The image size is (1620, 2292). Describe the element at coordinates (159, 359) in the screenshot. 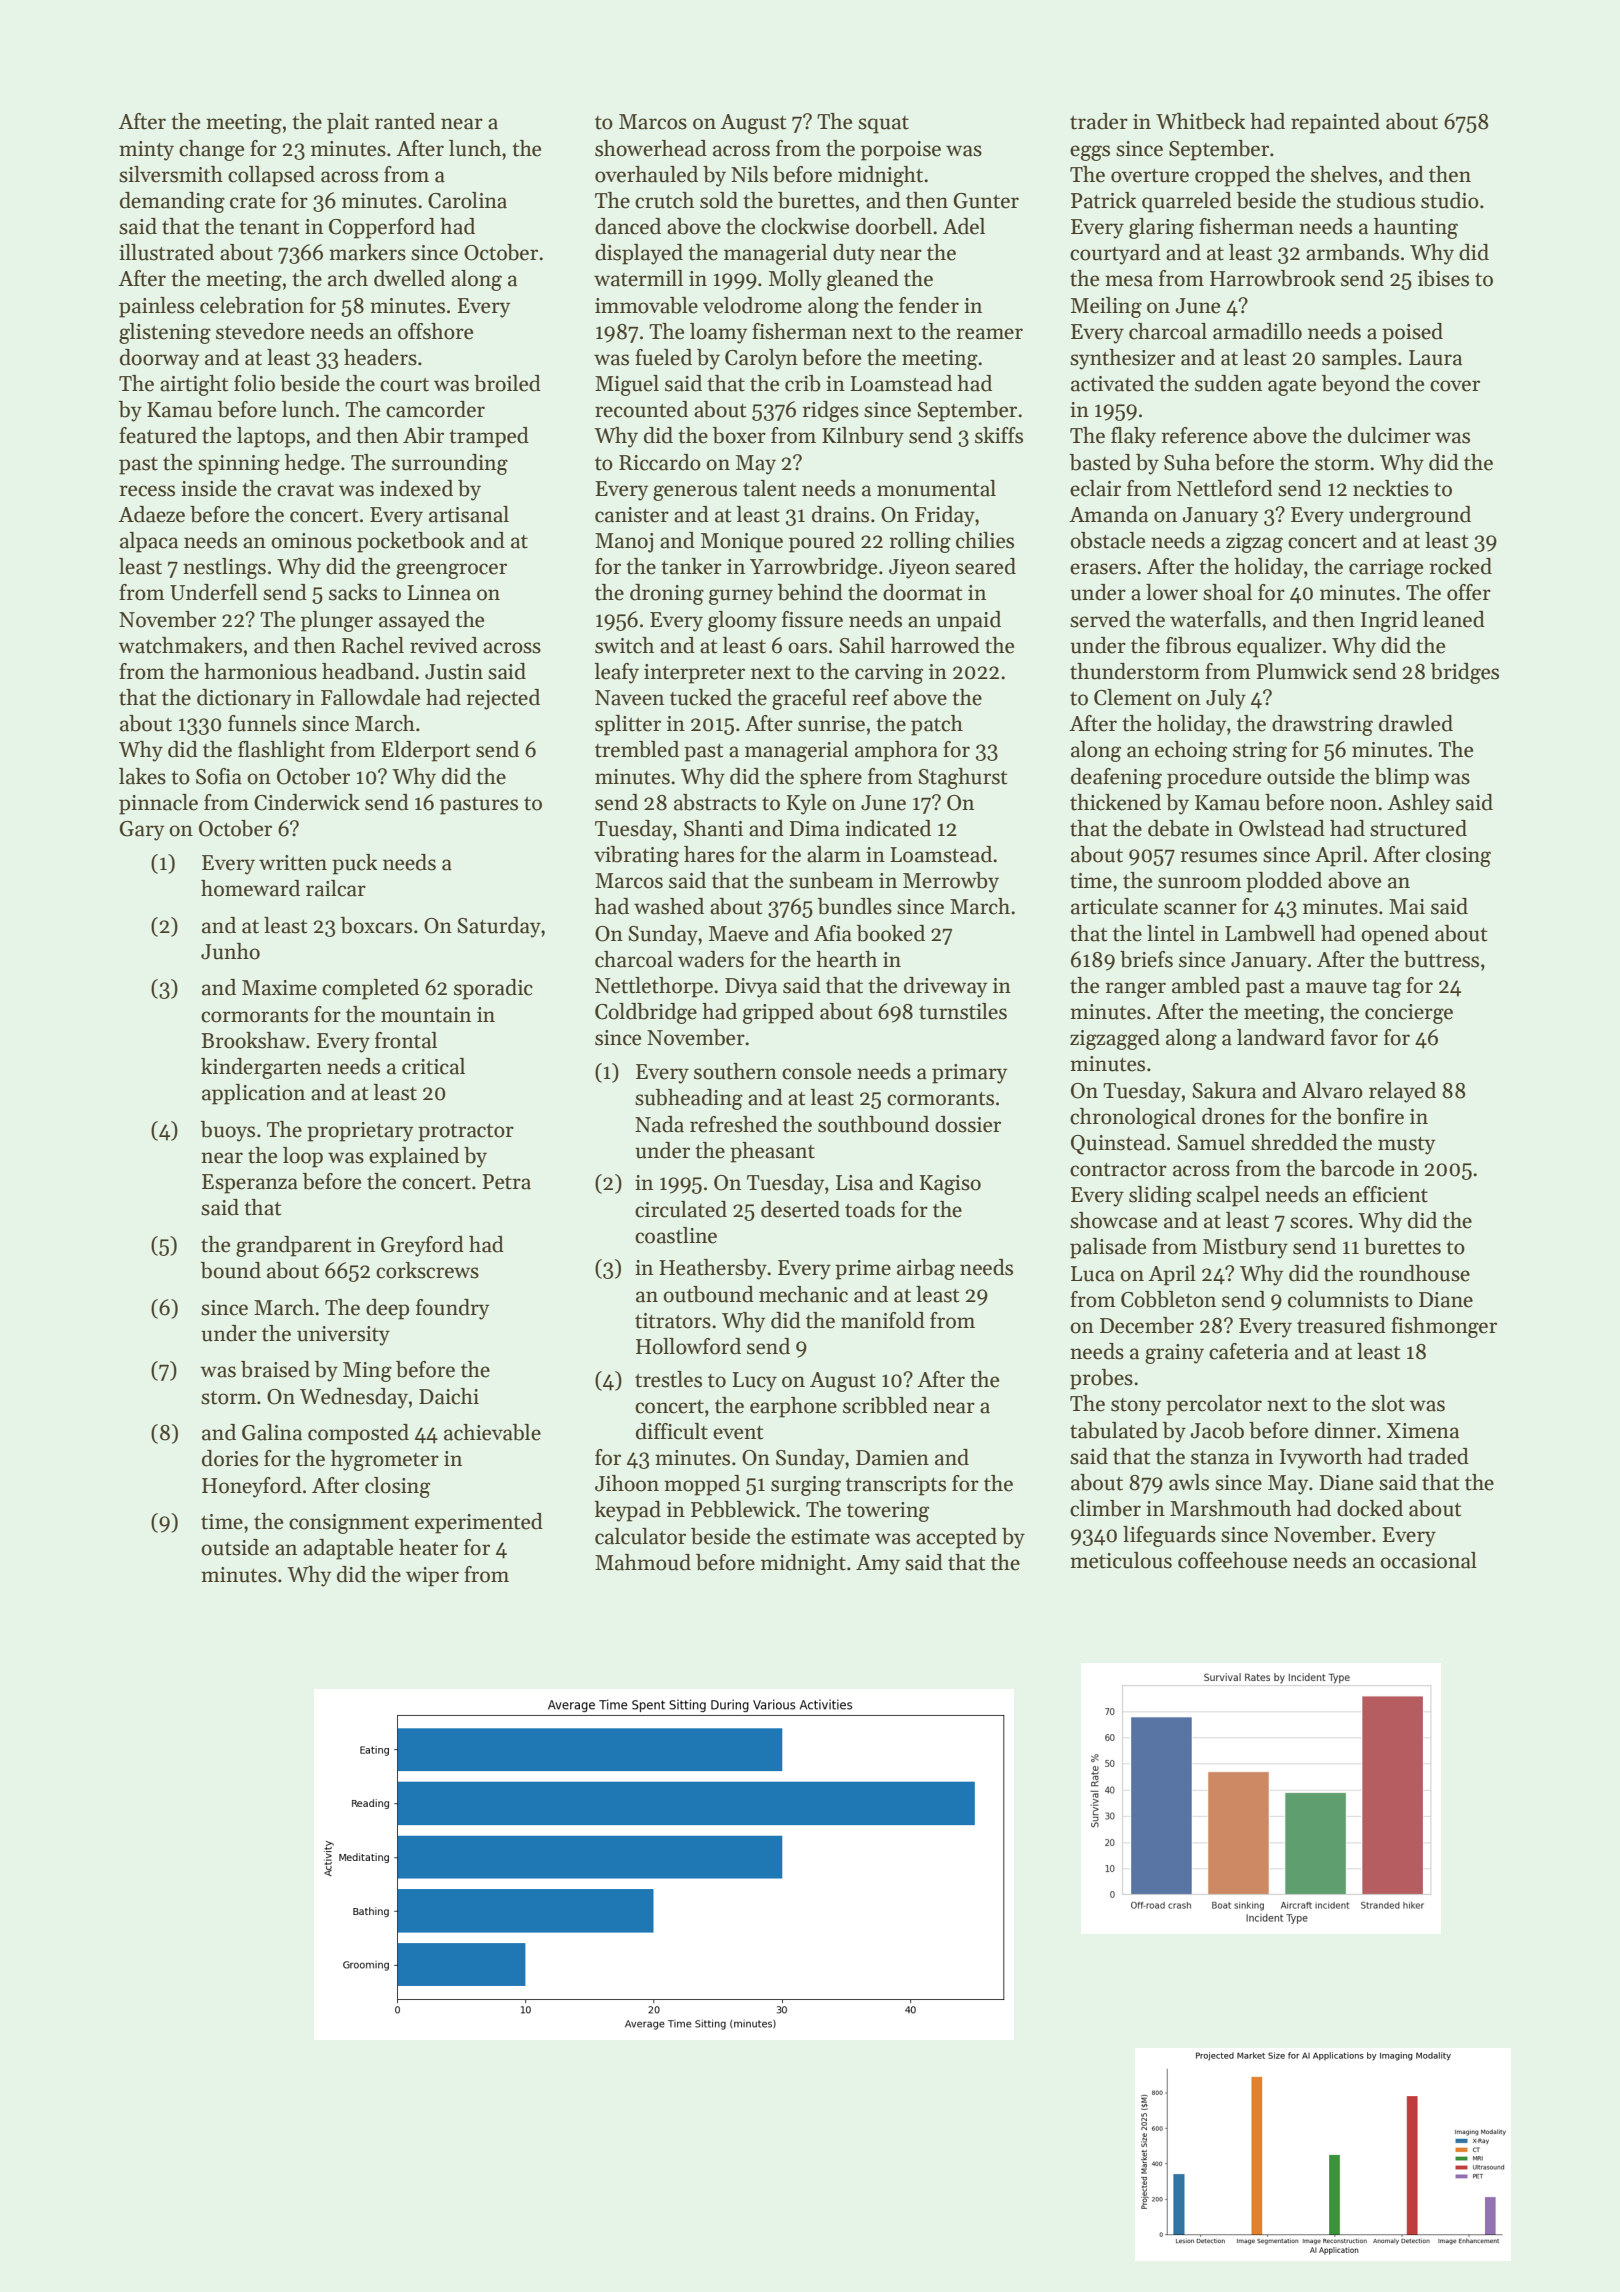

I see `doorway` at that location.
